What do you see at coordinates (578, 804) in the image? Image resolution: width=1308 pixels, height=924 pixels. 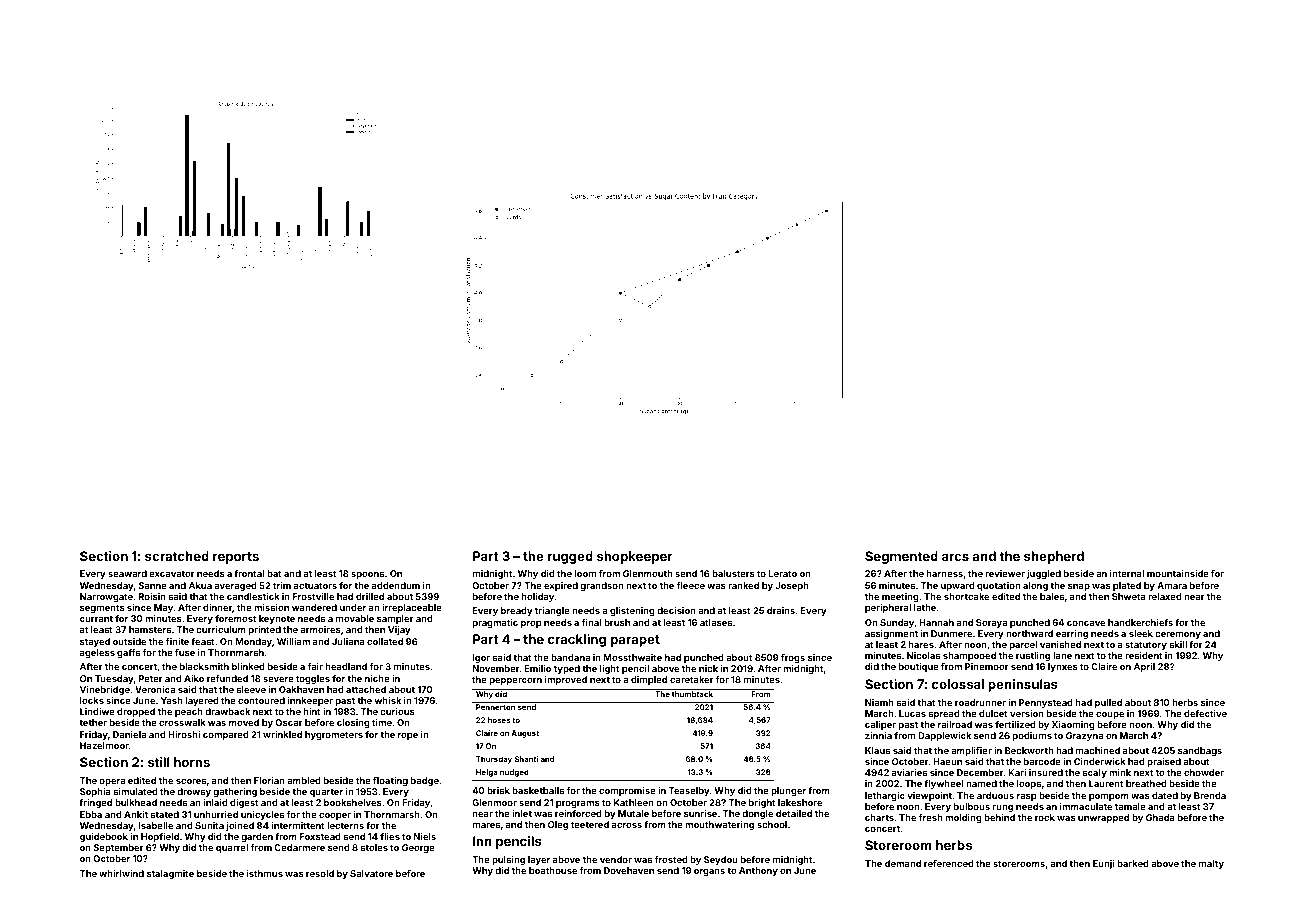 I see `programs` at bounding box center [578, 804].
